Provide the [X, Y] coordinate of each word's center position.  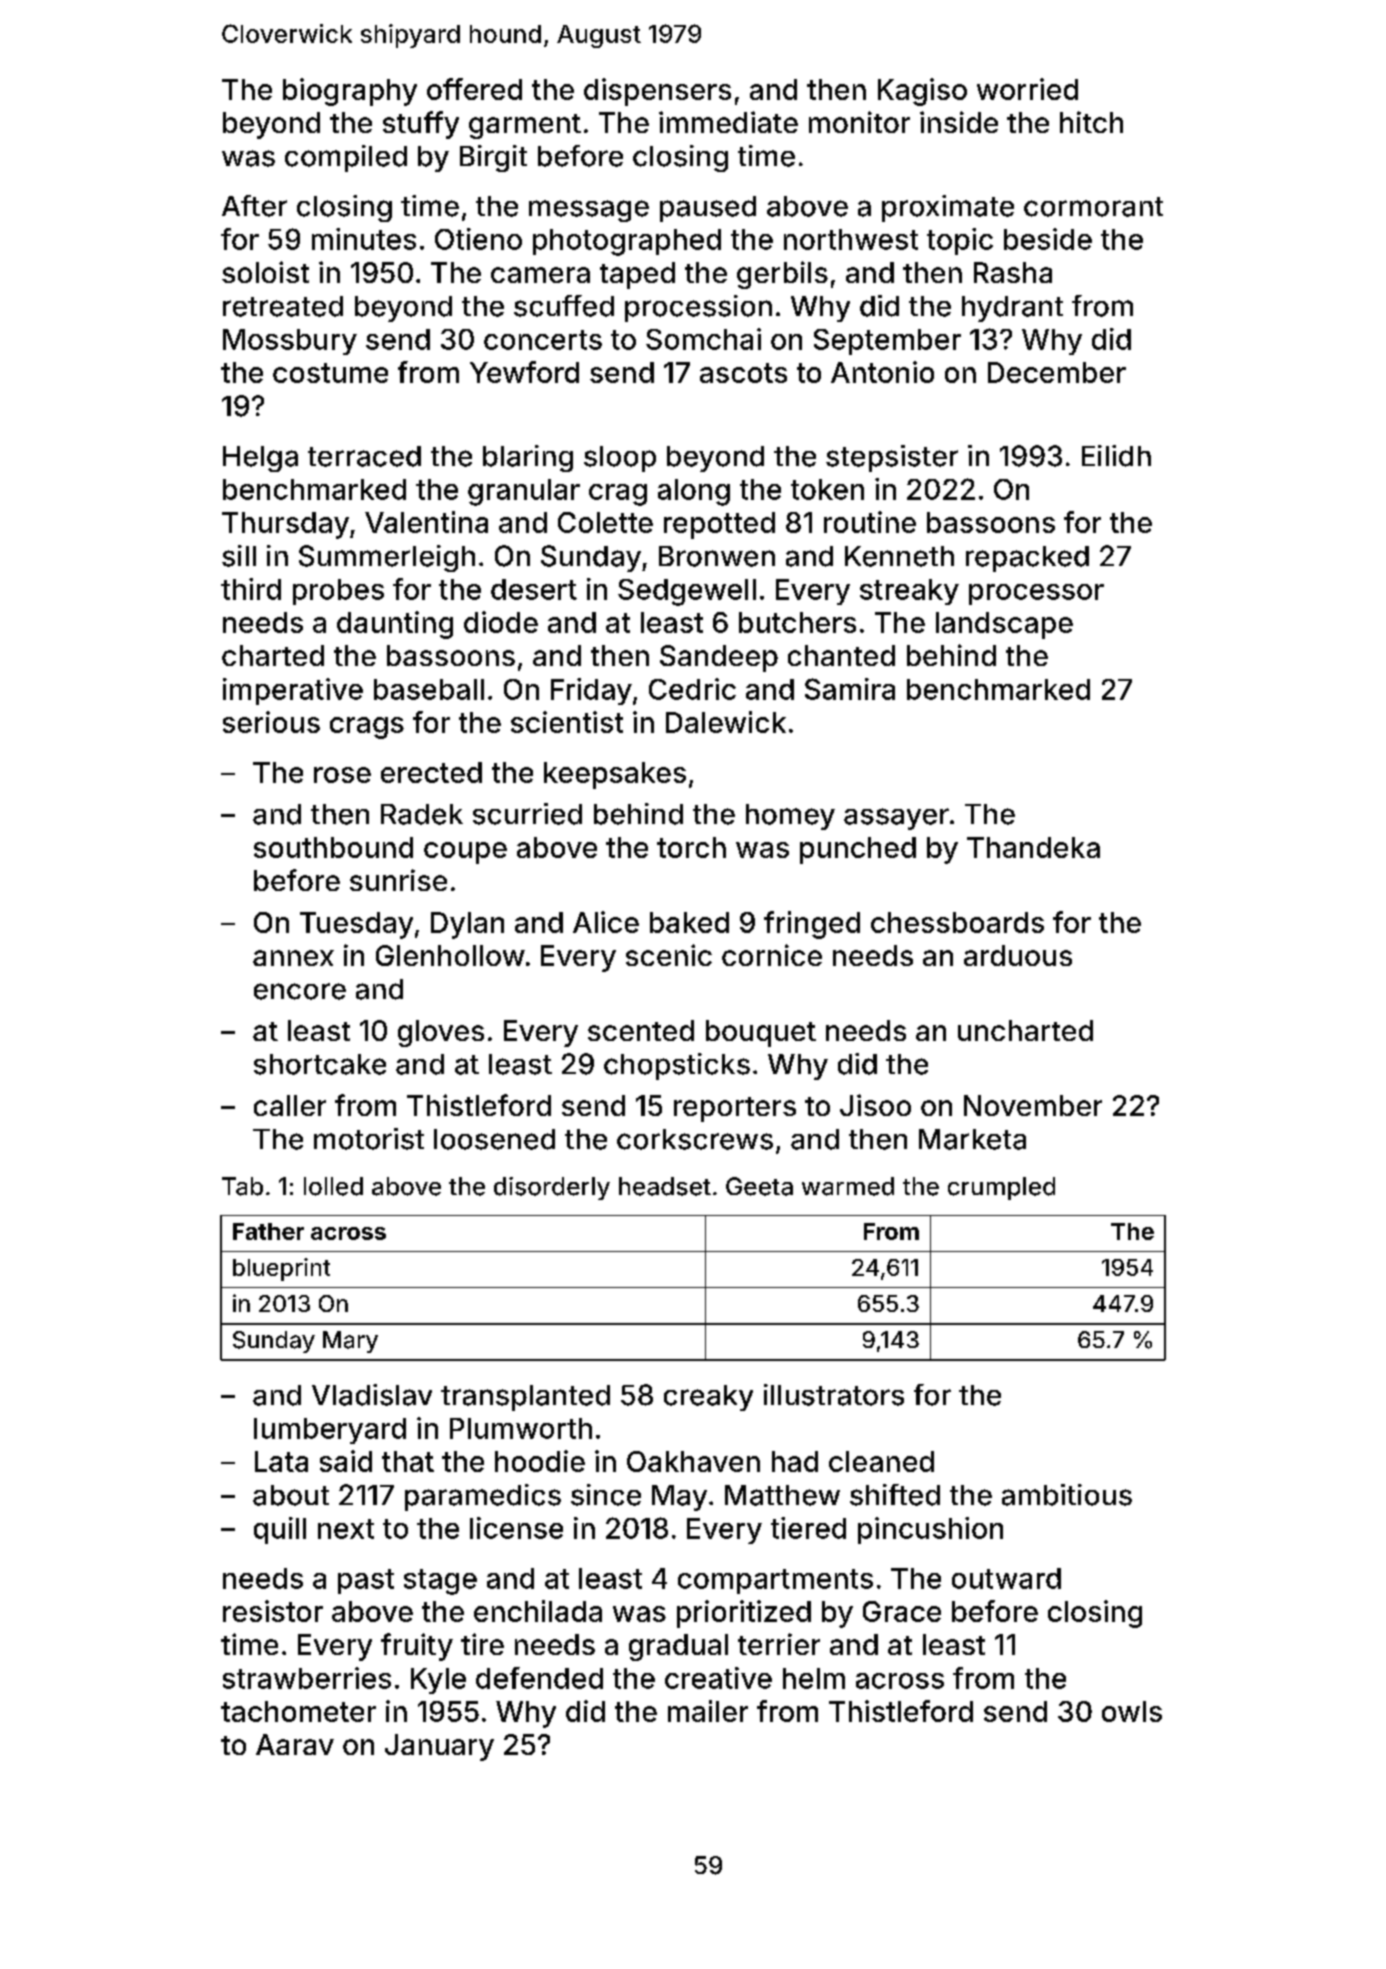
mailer [708, 1711]
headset [665, 1186]
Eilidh [1116, 456]
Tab [242, 1186]
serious [271, 722]
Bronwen [717, 556]
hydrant [1012, 309]
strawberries [307, 1678]
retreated [283, 306]
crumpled [1001, 1188]
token [827, 489]
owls [1132, 1711]
